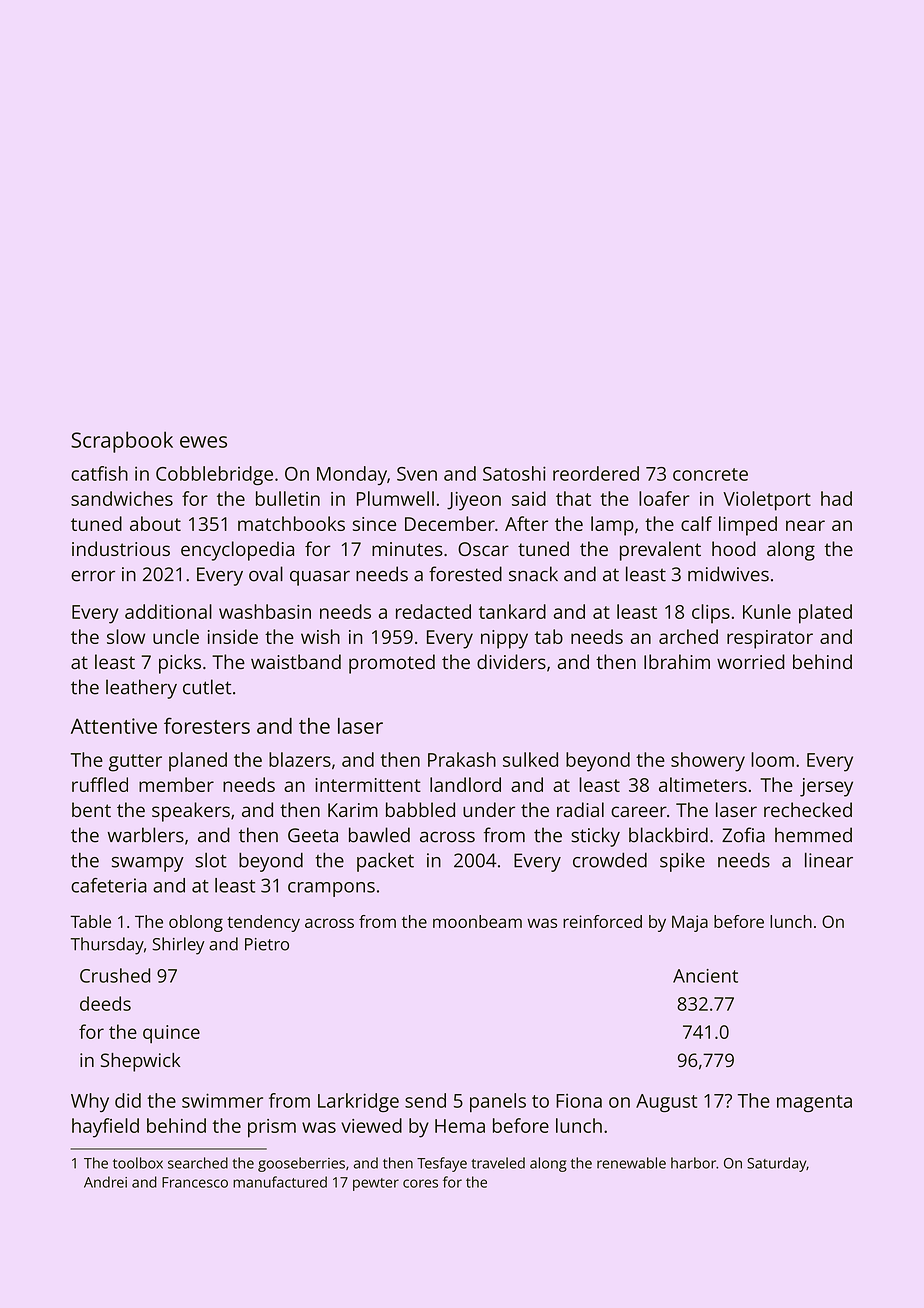  What do you see at coordinates (666, 1103) in the screenshot?
I see `August` at bounding box center [666, 1103].
